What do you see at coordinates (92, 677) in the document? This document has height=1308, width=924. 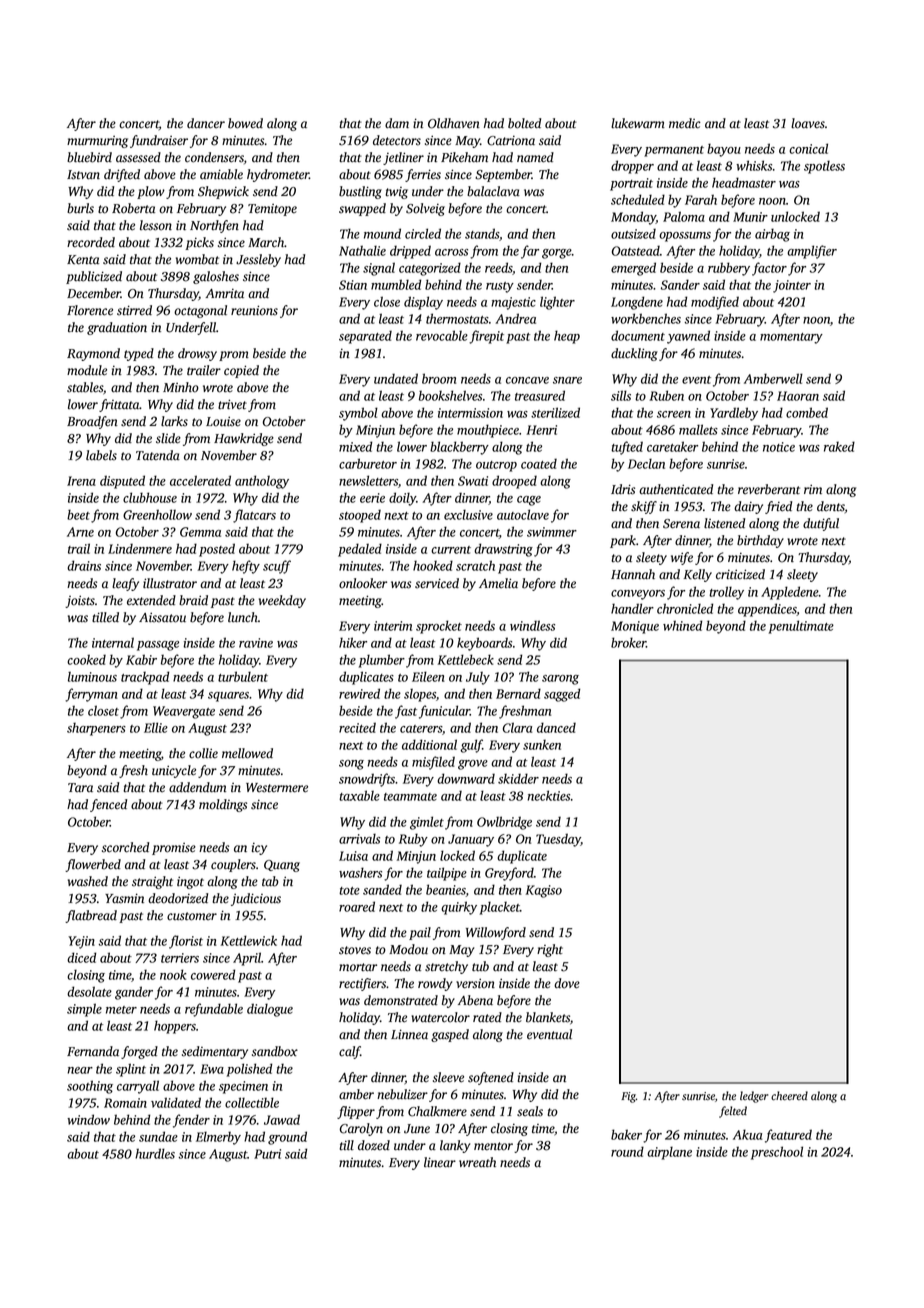 I see `luminous` at bounding box center [92, 677].
